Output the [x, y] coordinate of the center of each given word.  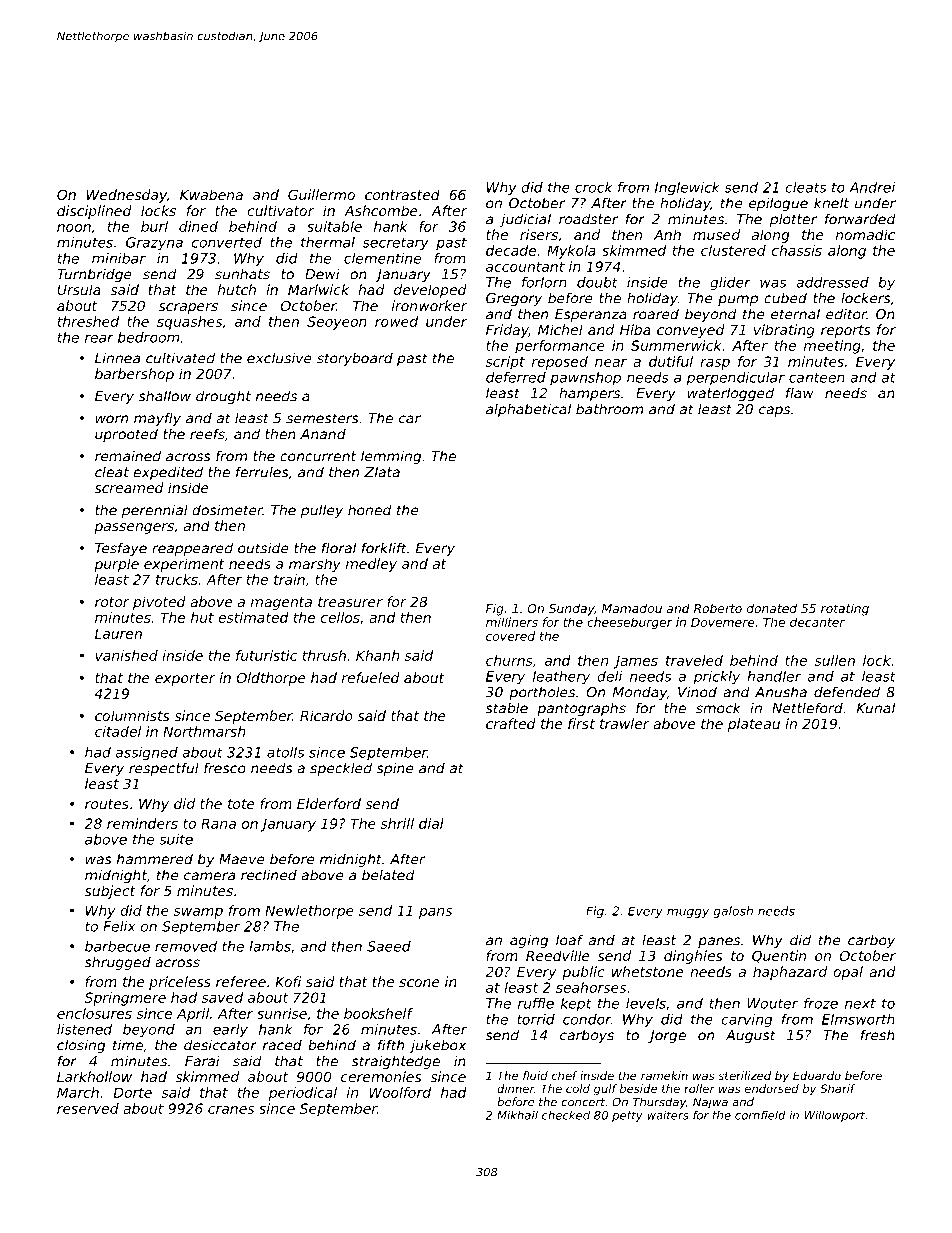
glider [730, 283]
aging [529, 941]
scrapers [188, 308]
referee [241, 981]
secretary [396, 244]
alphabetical [528, 410]
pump [738, 300]
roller [699, 1088]
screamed [129, 487]
